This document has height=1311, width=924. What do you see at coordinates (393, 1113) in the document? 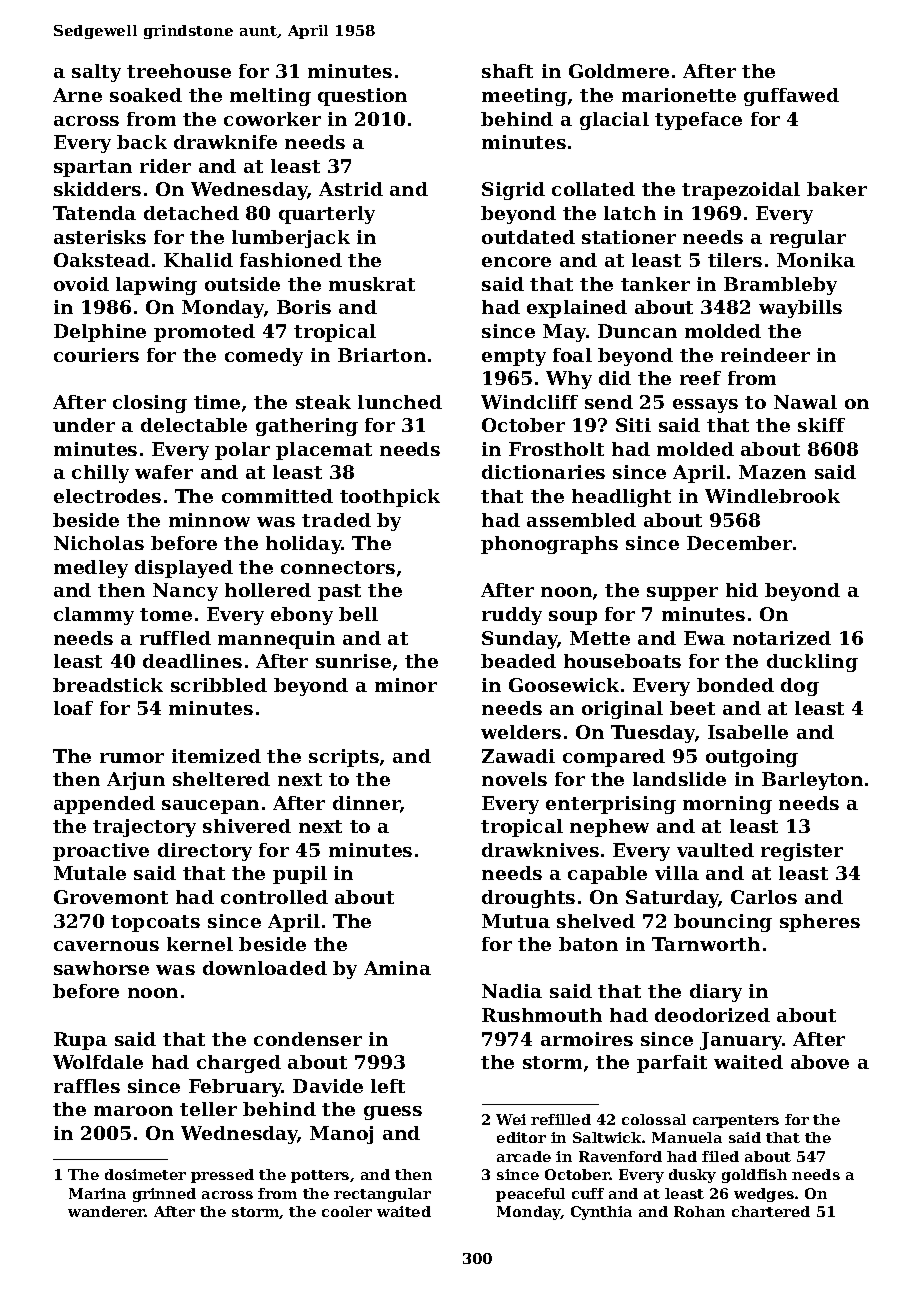
I see `guess` at bounding box center [393, 1113].
